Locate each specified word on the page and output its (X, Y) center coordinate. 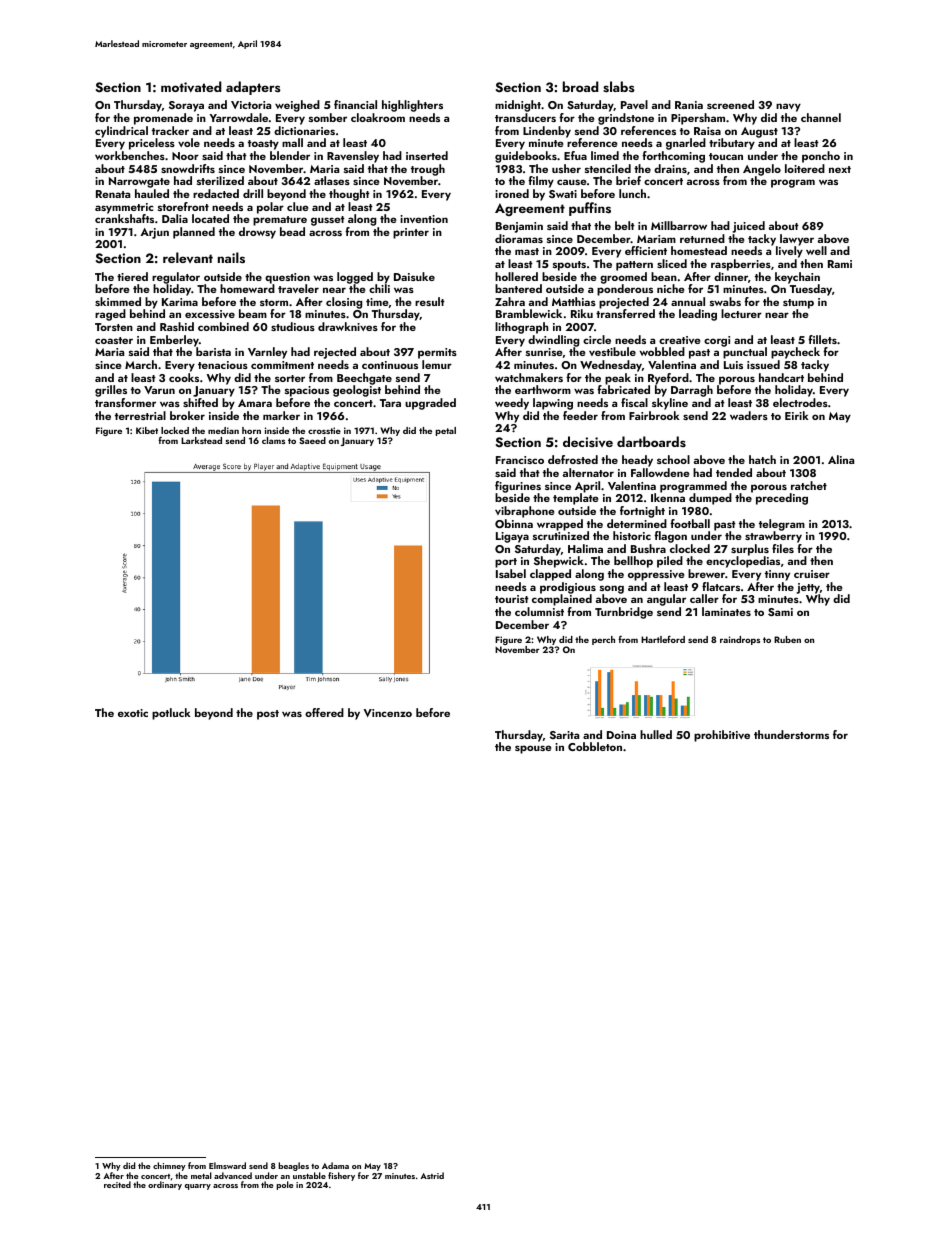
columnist (539, 611)
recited (117, 1184)
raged (110, 315)
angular (666, 600)
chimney (169, 1166)
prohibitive (722, 736)
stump (798, 304)
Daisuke (414, 276)
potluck (171, 714)
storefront (183, 206)
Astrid (432, 1175)
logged (355, 278)
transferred (625, 314)
